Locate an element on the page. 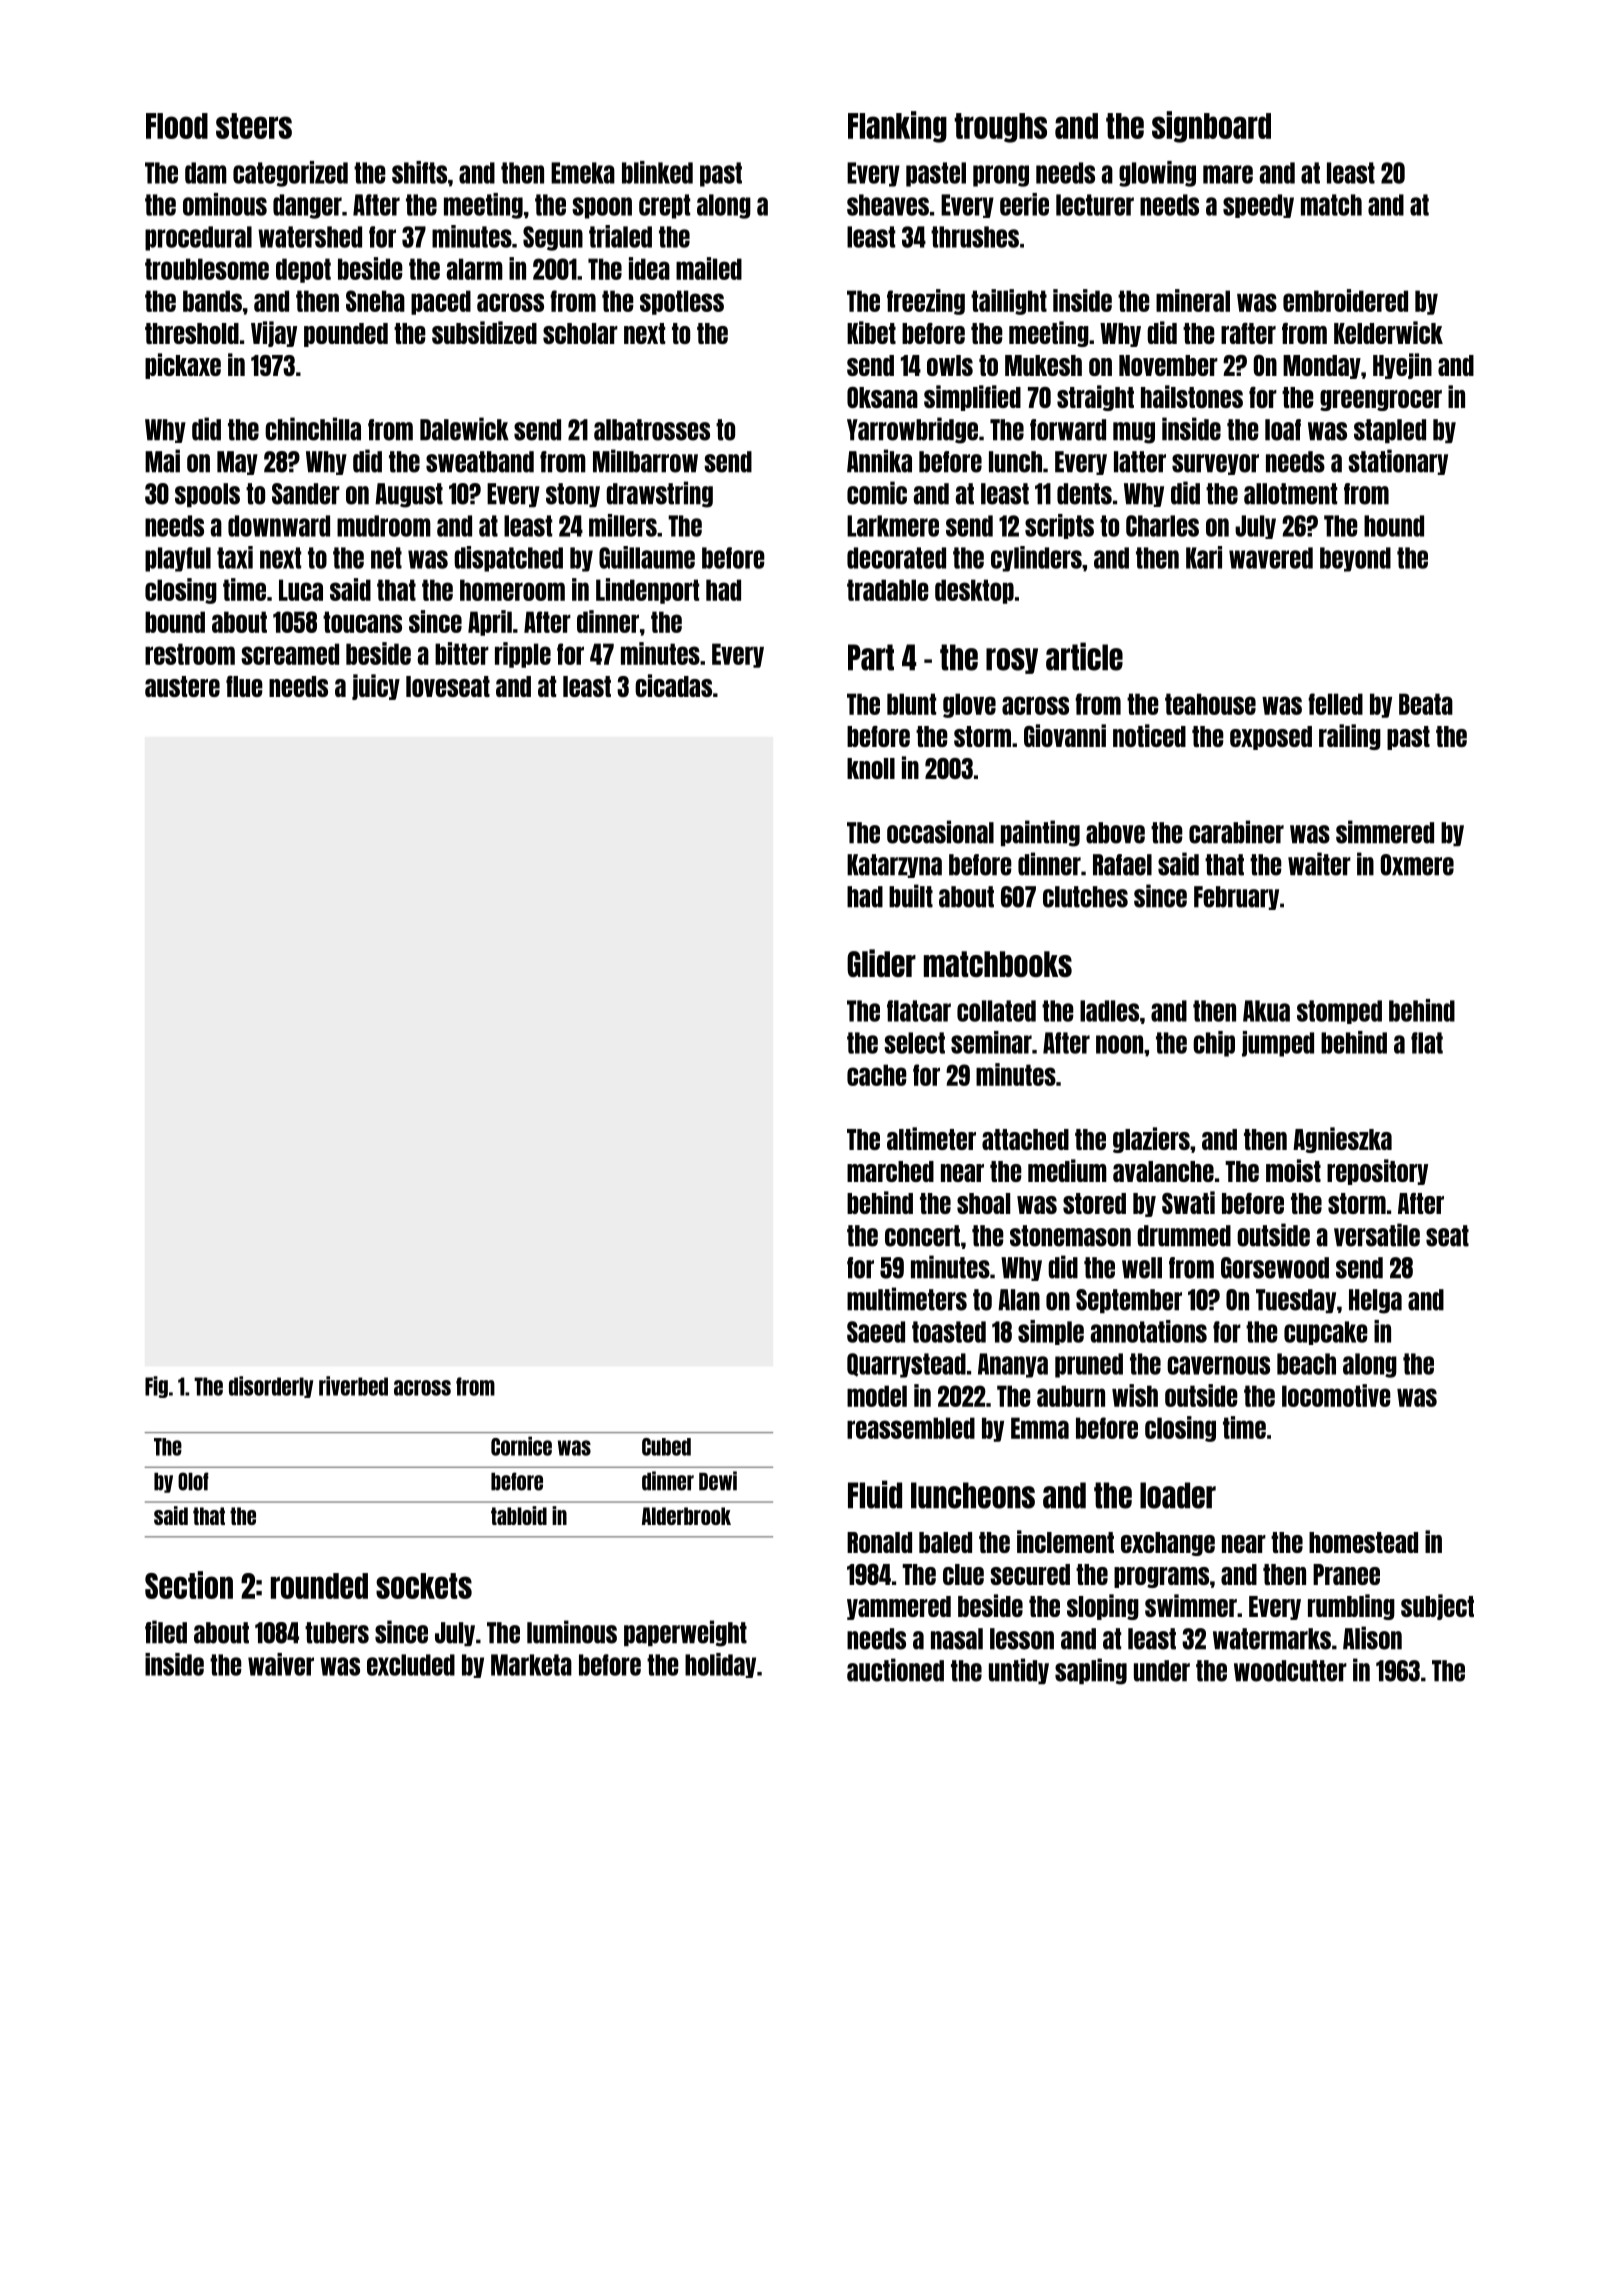 Image resolution: width=1620 pixels, height=2292 pixels. depot is located at coordinates (303, 270).
